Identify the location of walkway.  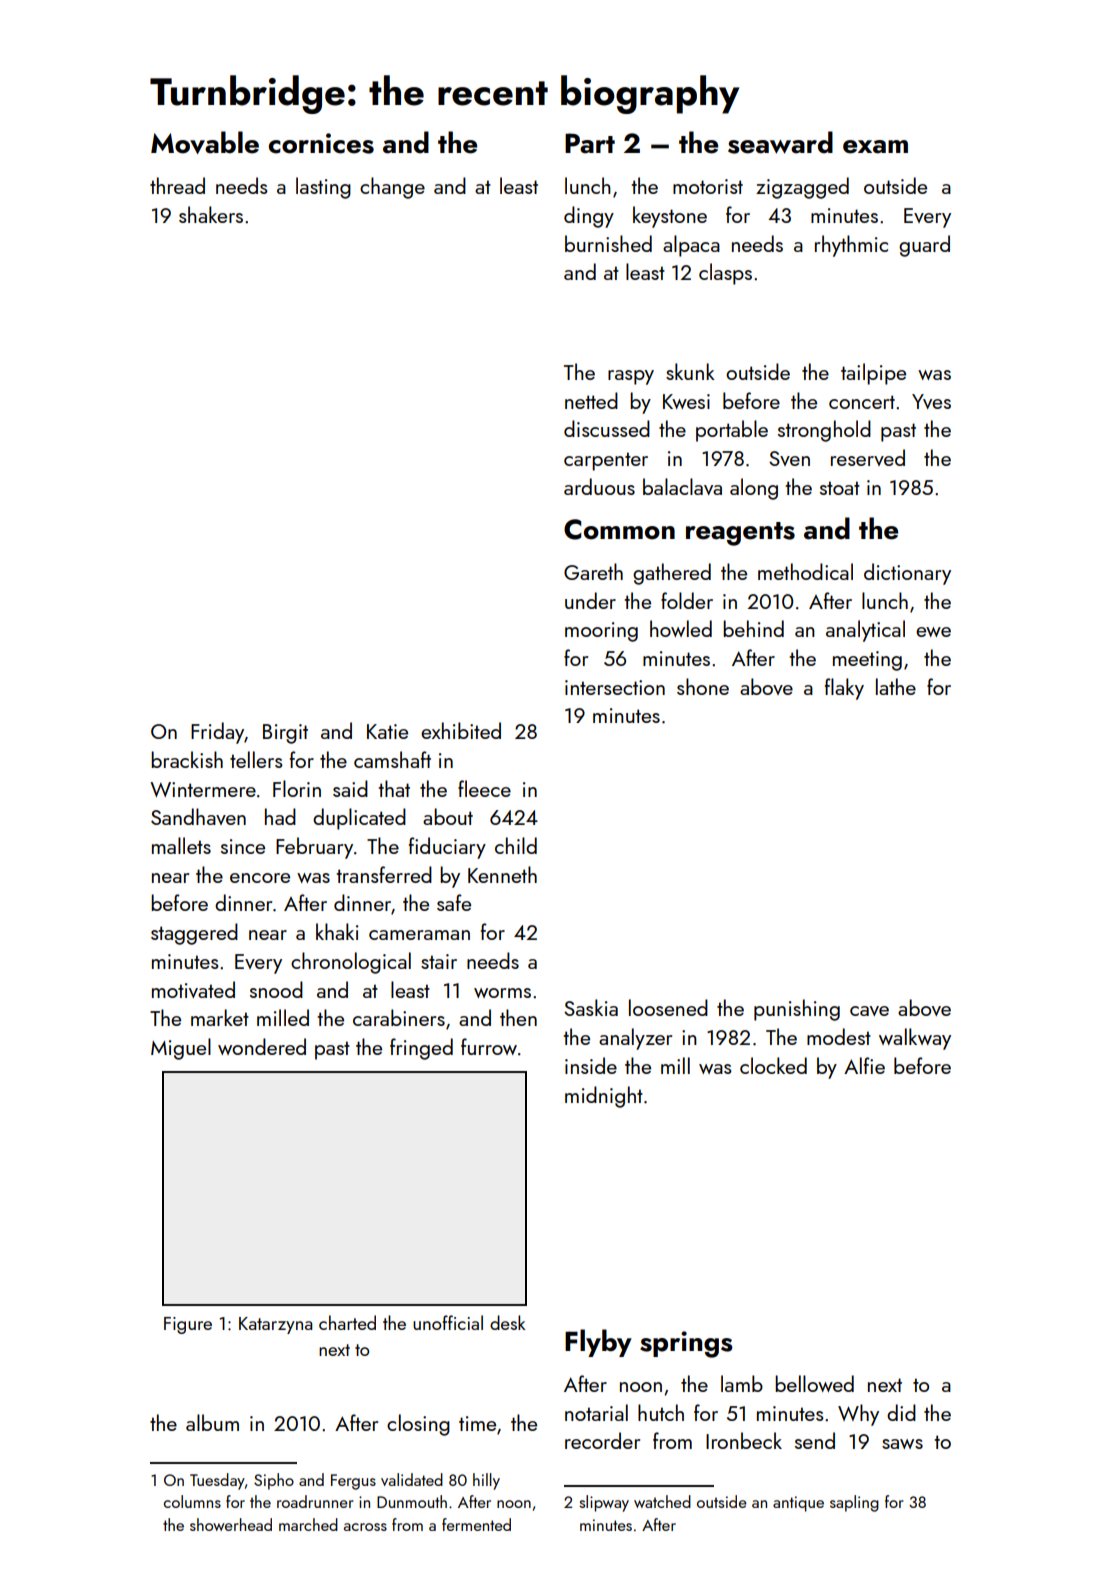
(915, 1039).
